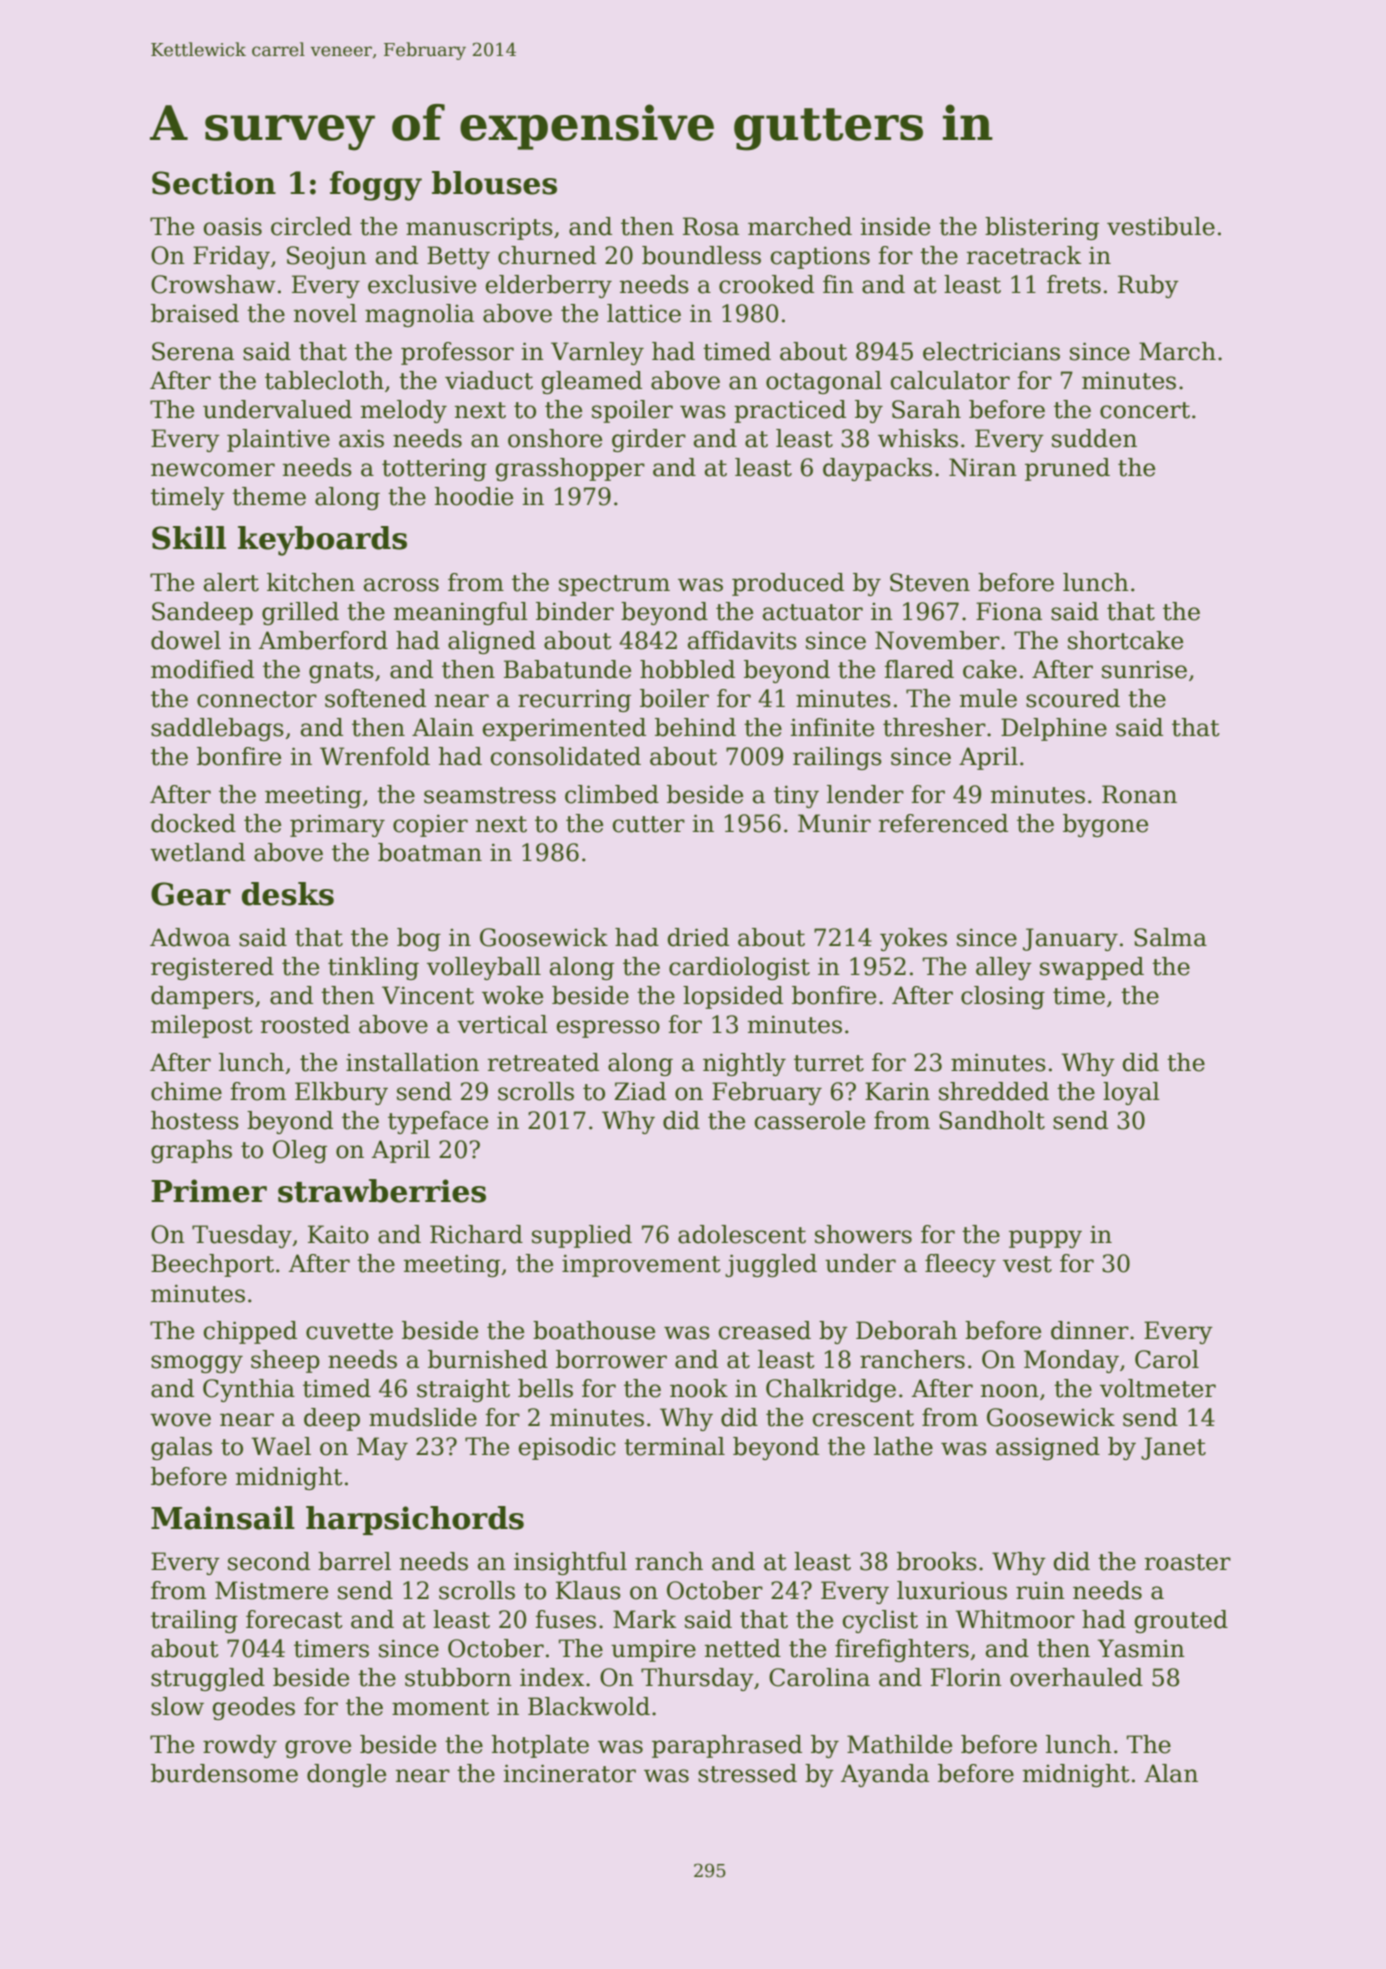  I want to click on lopsided, so click(733, 997).
